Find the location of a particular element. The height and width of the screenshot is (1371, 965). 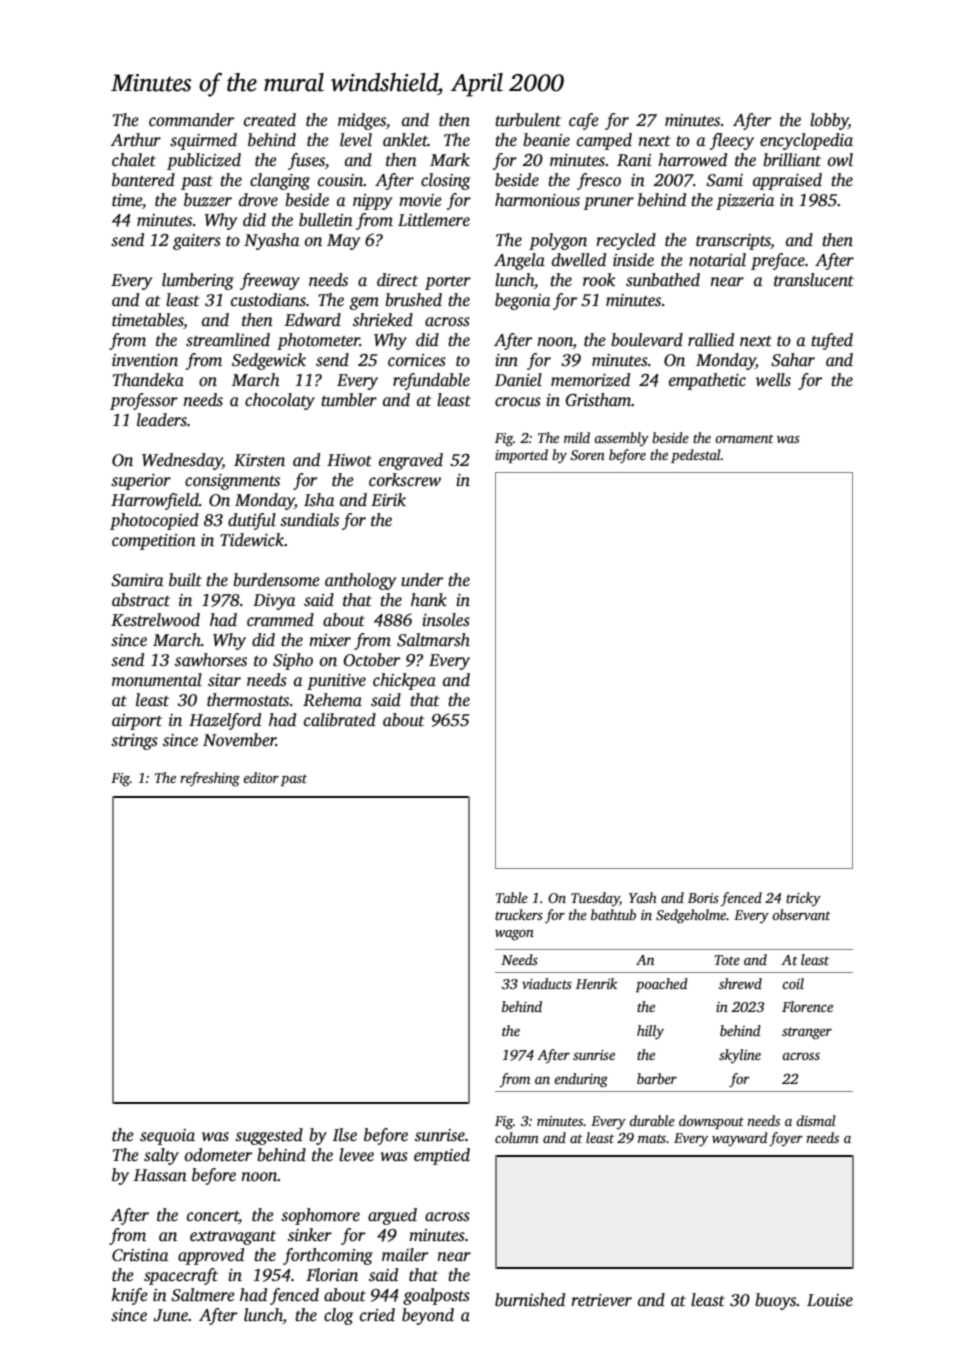

wagon is located at coordinates (514, 935).
